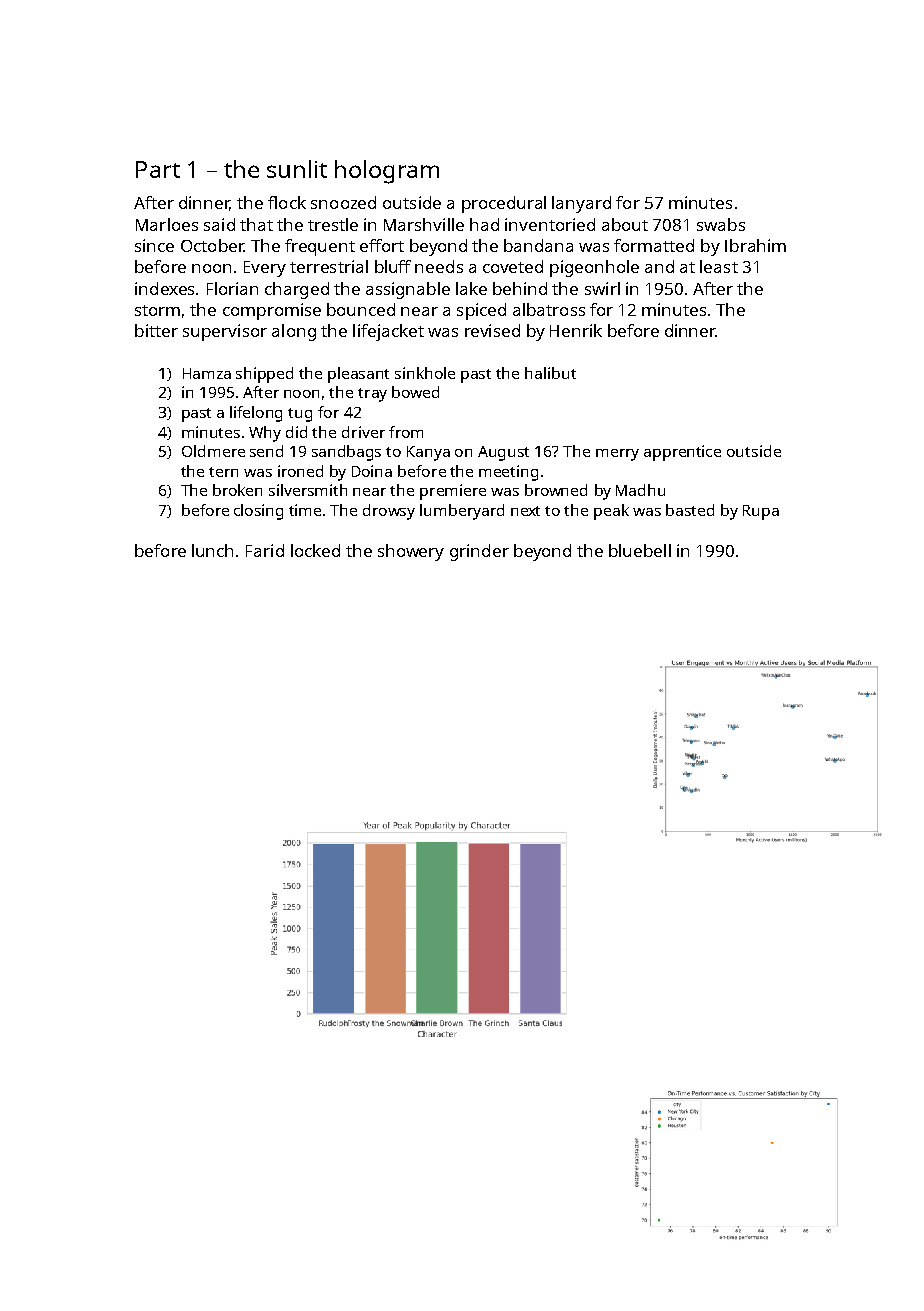 The width and height of the image is (924, 1311). Describe the element at coordinates (719, 266) in the image. I see `least` at that location.
